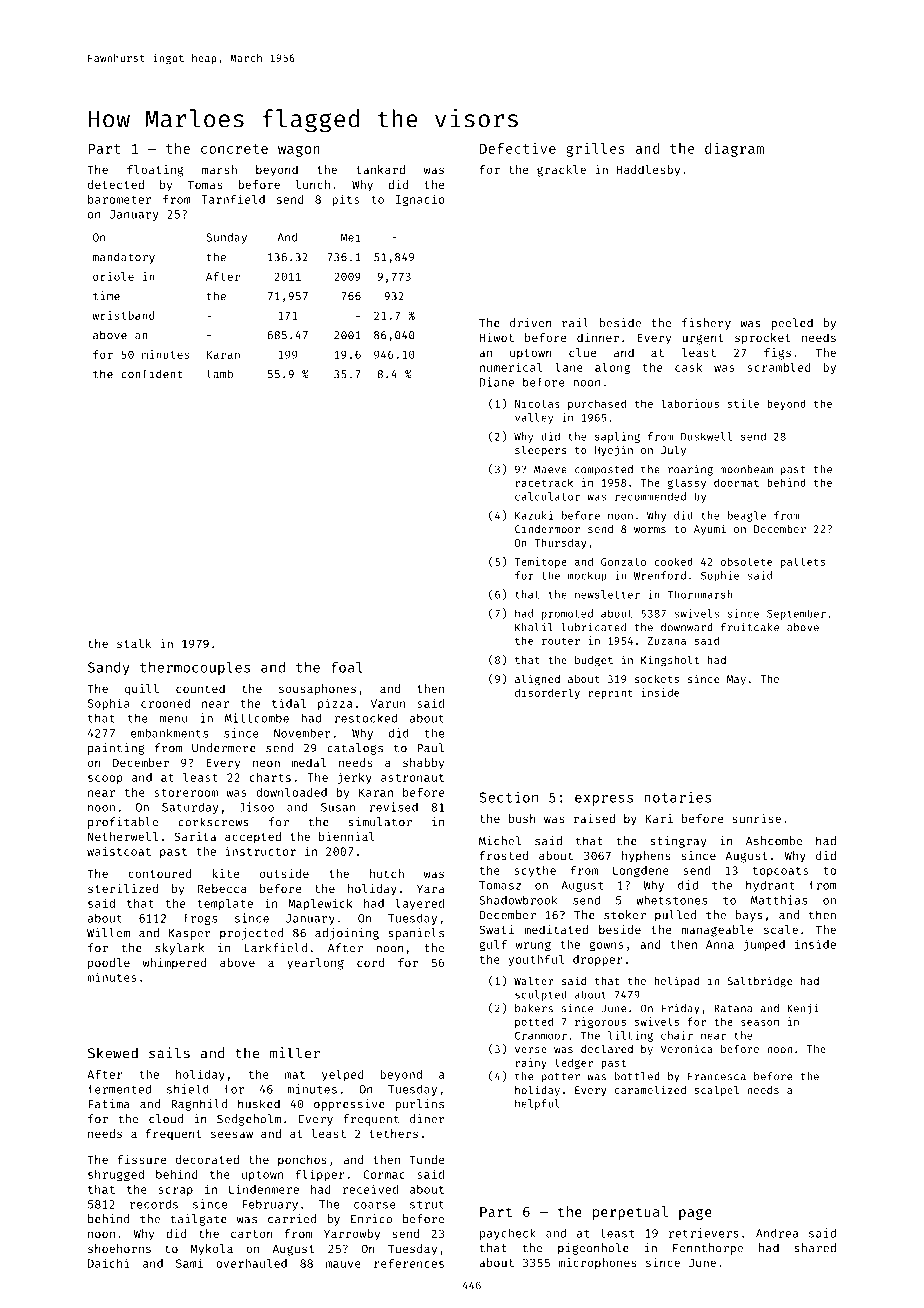 Image resolution: width=924 pixels, height=1308 pixels. Describe the element at coordinates (355, 778) in the image. I see `jerky` at that location.
